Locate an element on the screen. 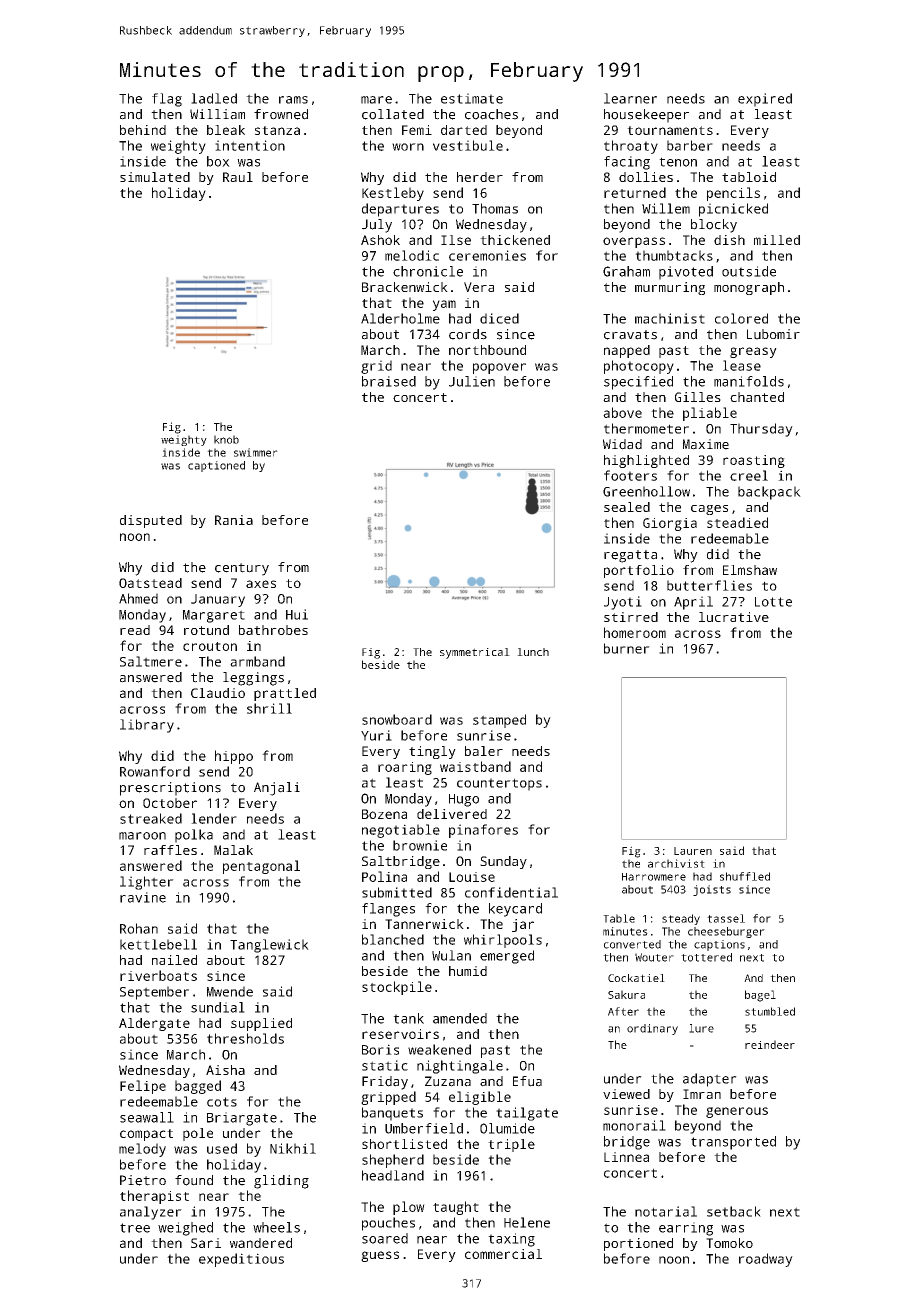 Image resolution: width=924 pixels, height=1308 pixels. flag is located at coordinates (167, 100).
